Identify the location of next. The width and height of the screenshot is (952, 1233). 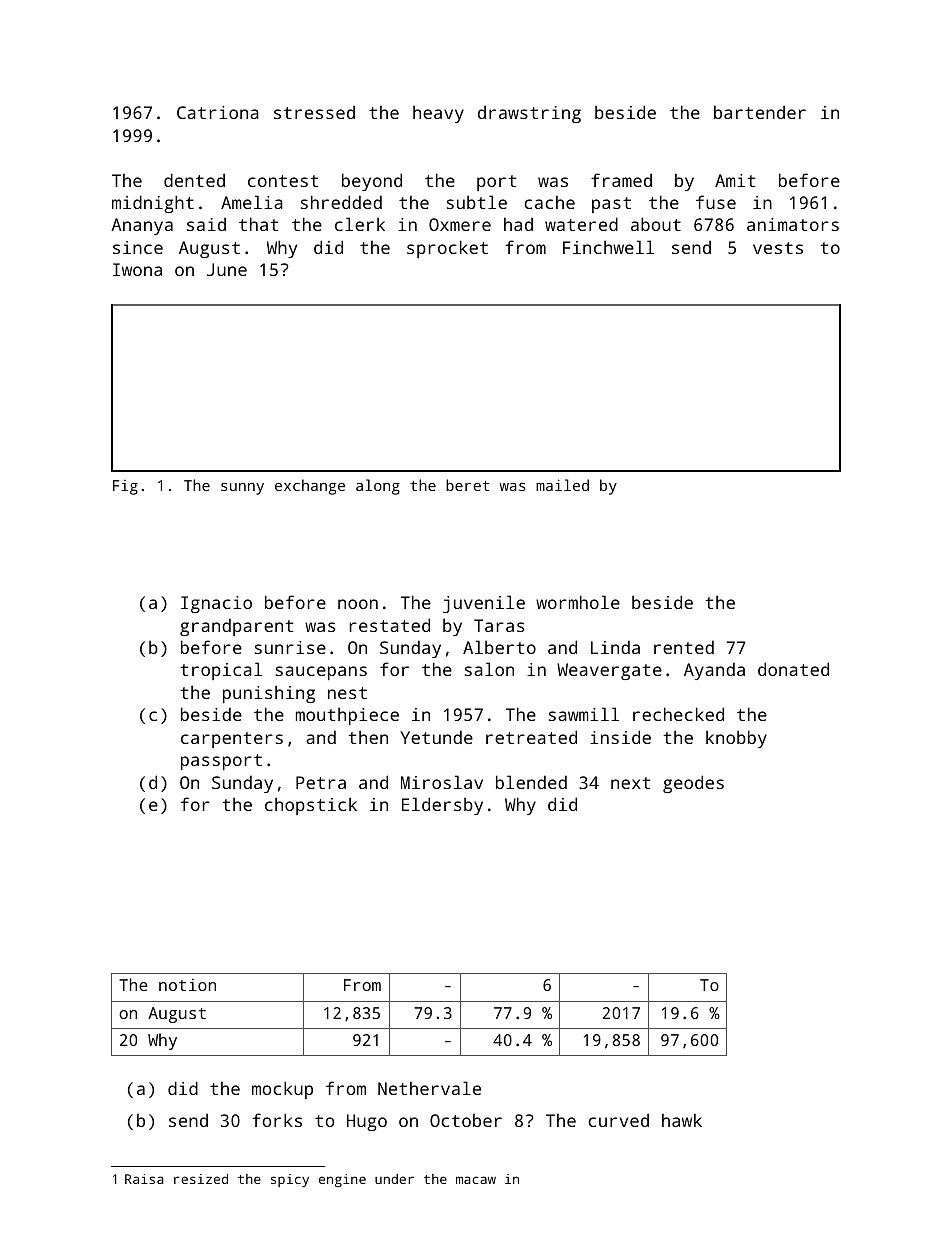
(630, 783).
